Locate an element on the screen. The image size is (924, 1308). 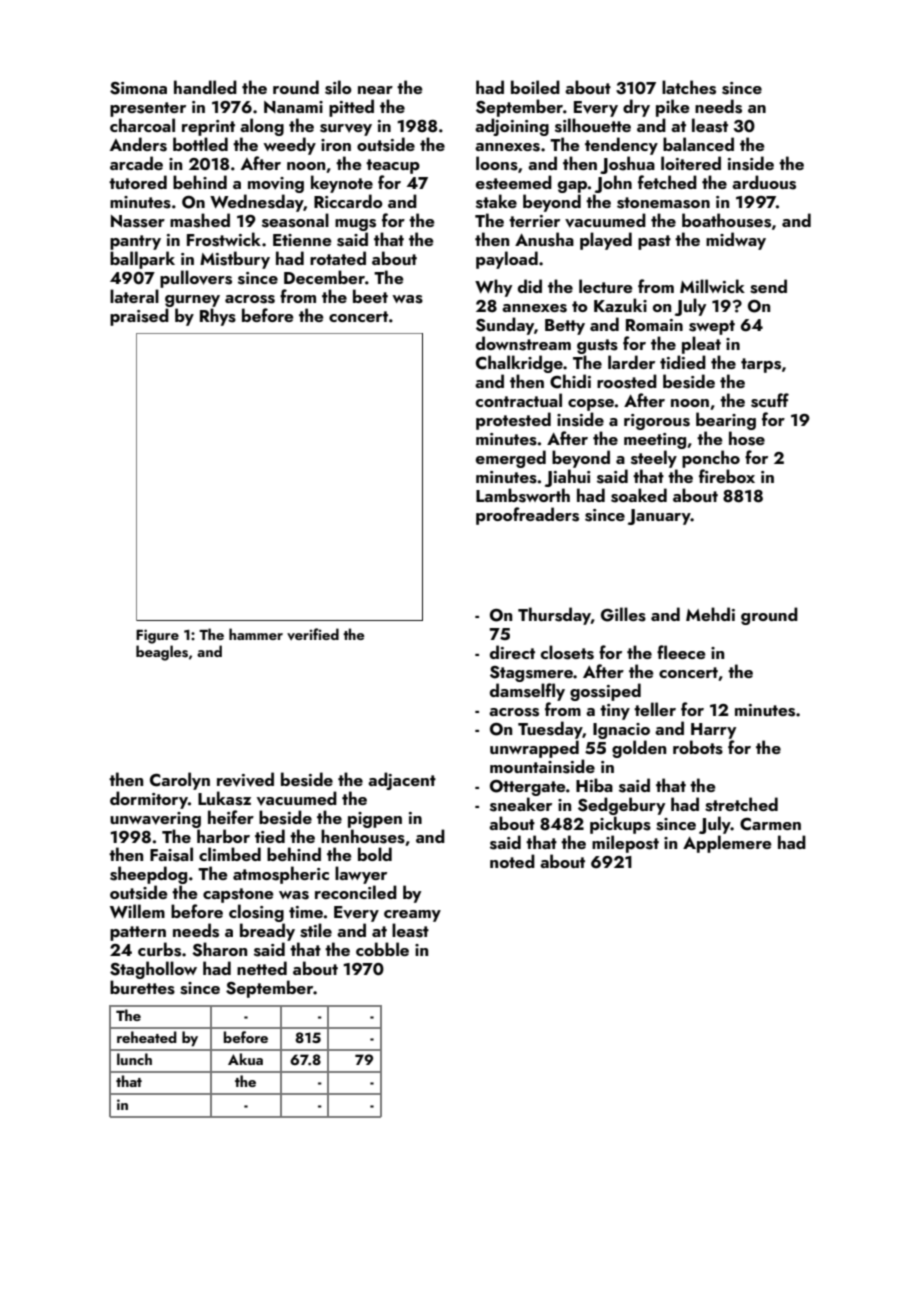
tutored is located at coordinates (138, 182).
